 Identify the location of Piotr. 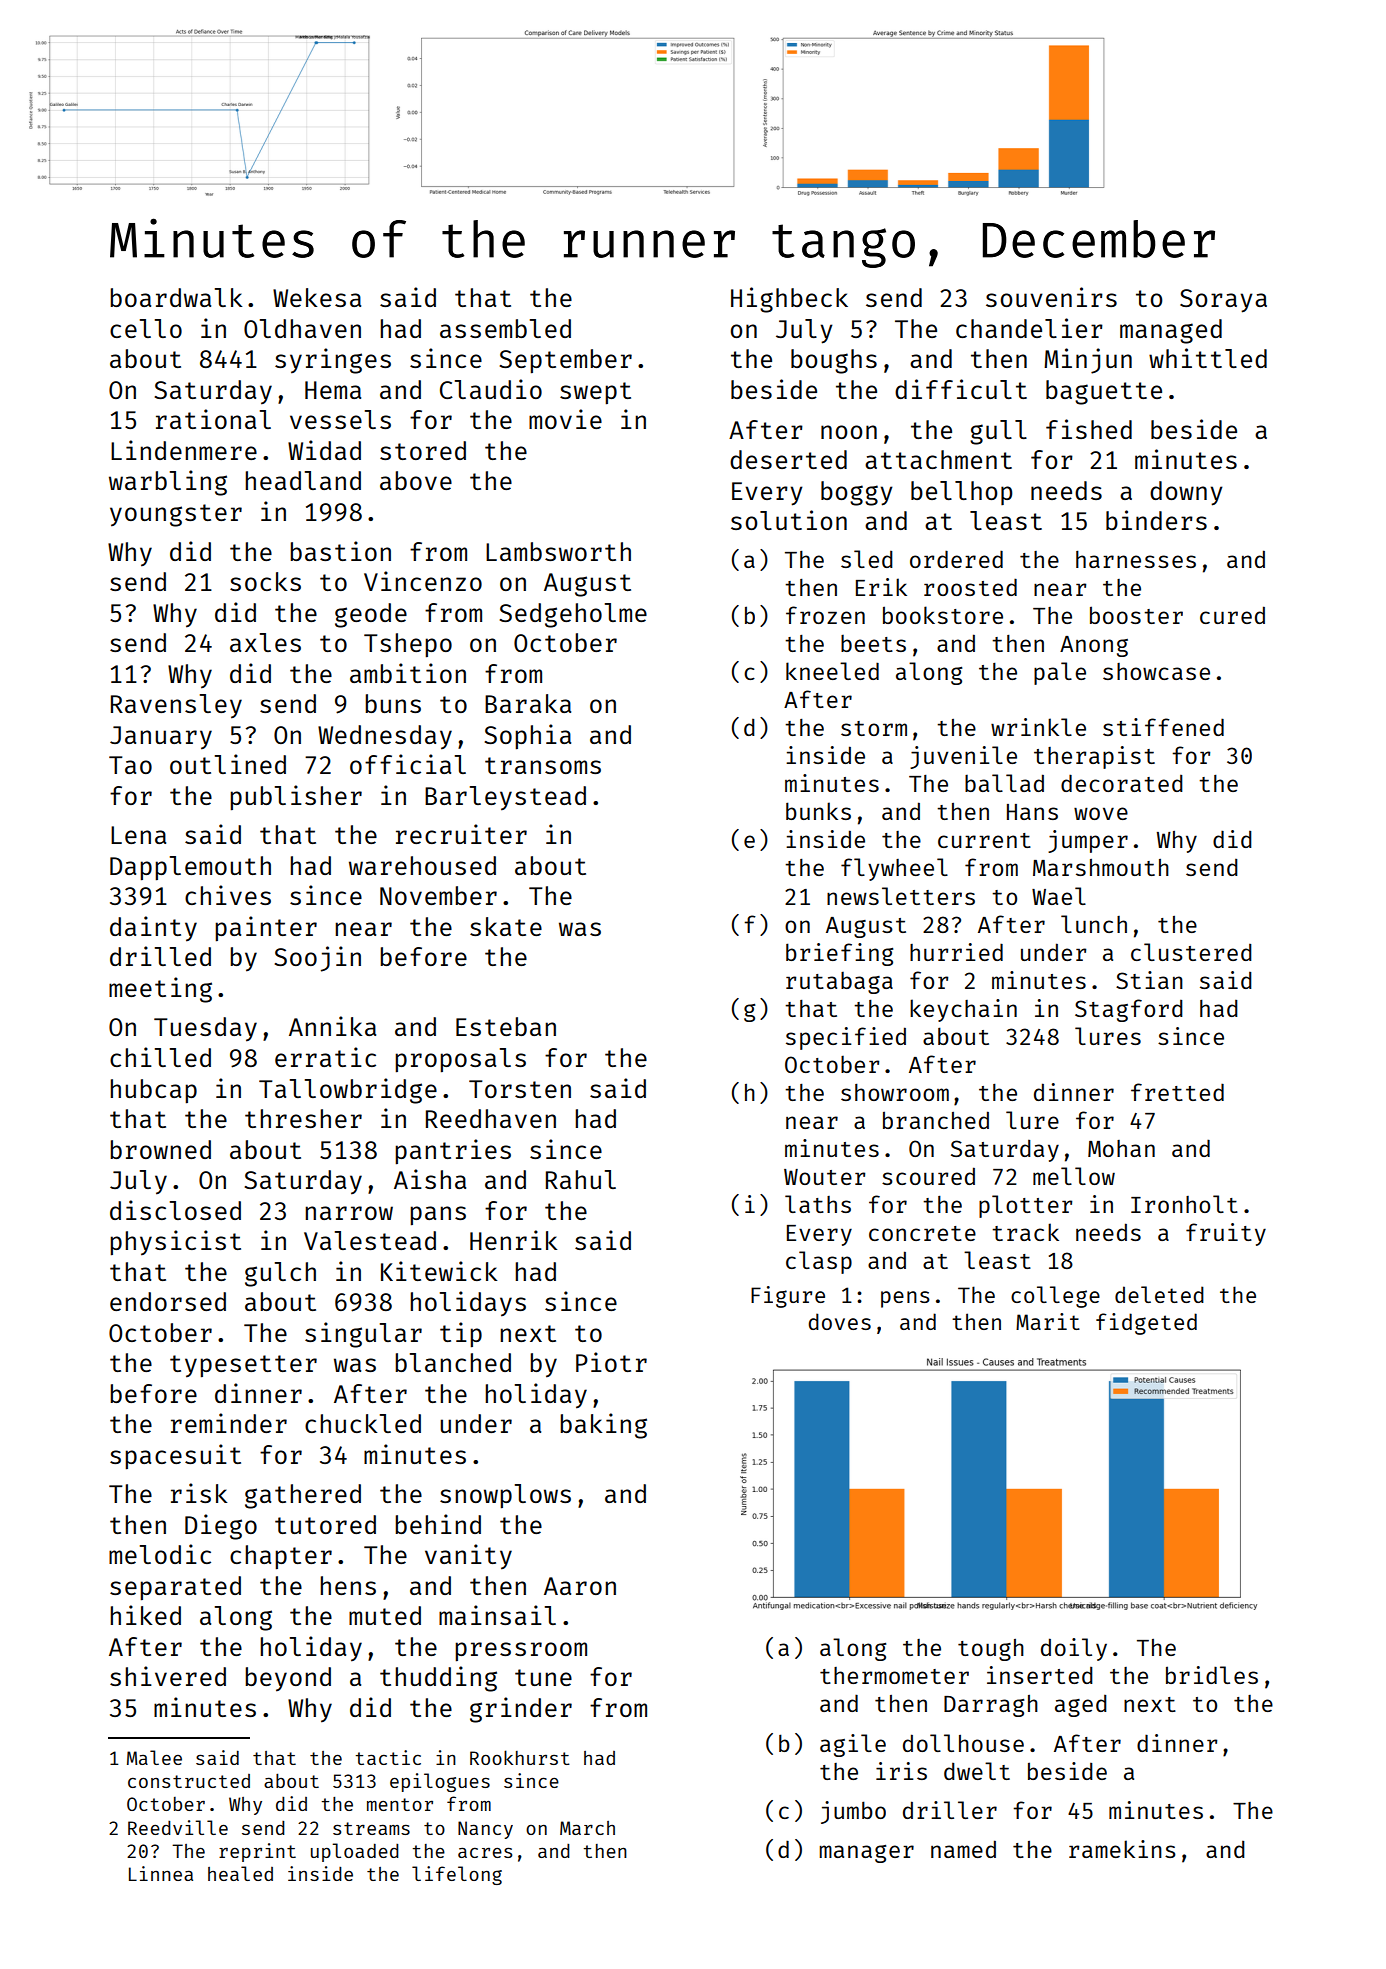
(611, 1362).
